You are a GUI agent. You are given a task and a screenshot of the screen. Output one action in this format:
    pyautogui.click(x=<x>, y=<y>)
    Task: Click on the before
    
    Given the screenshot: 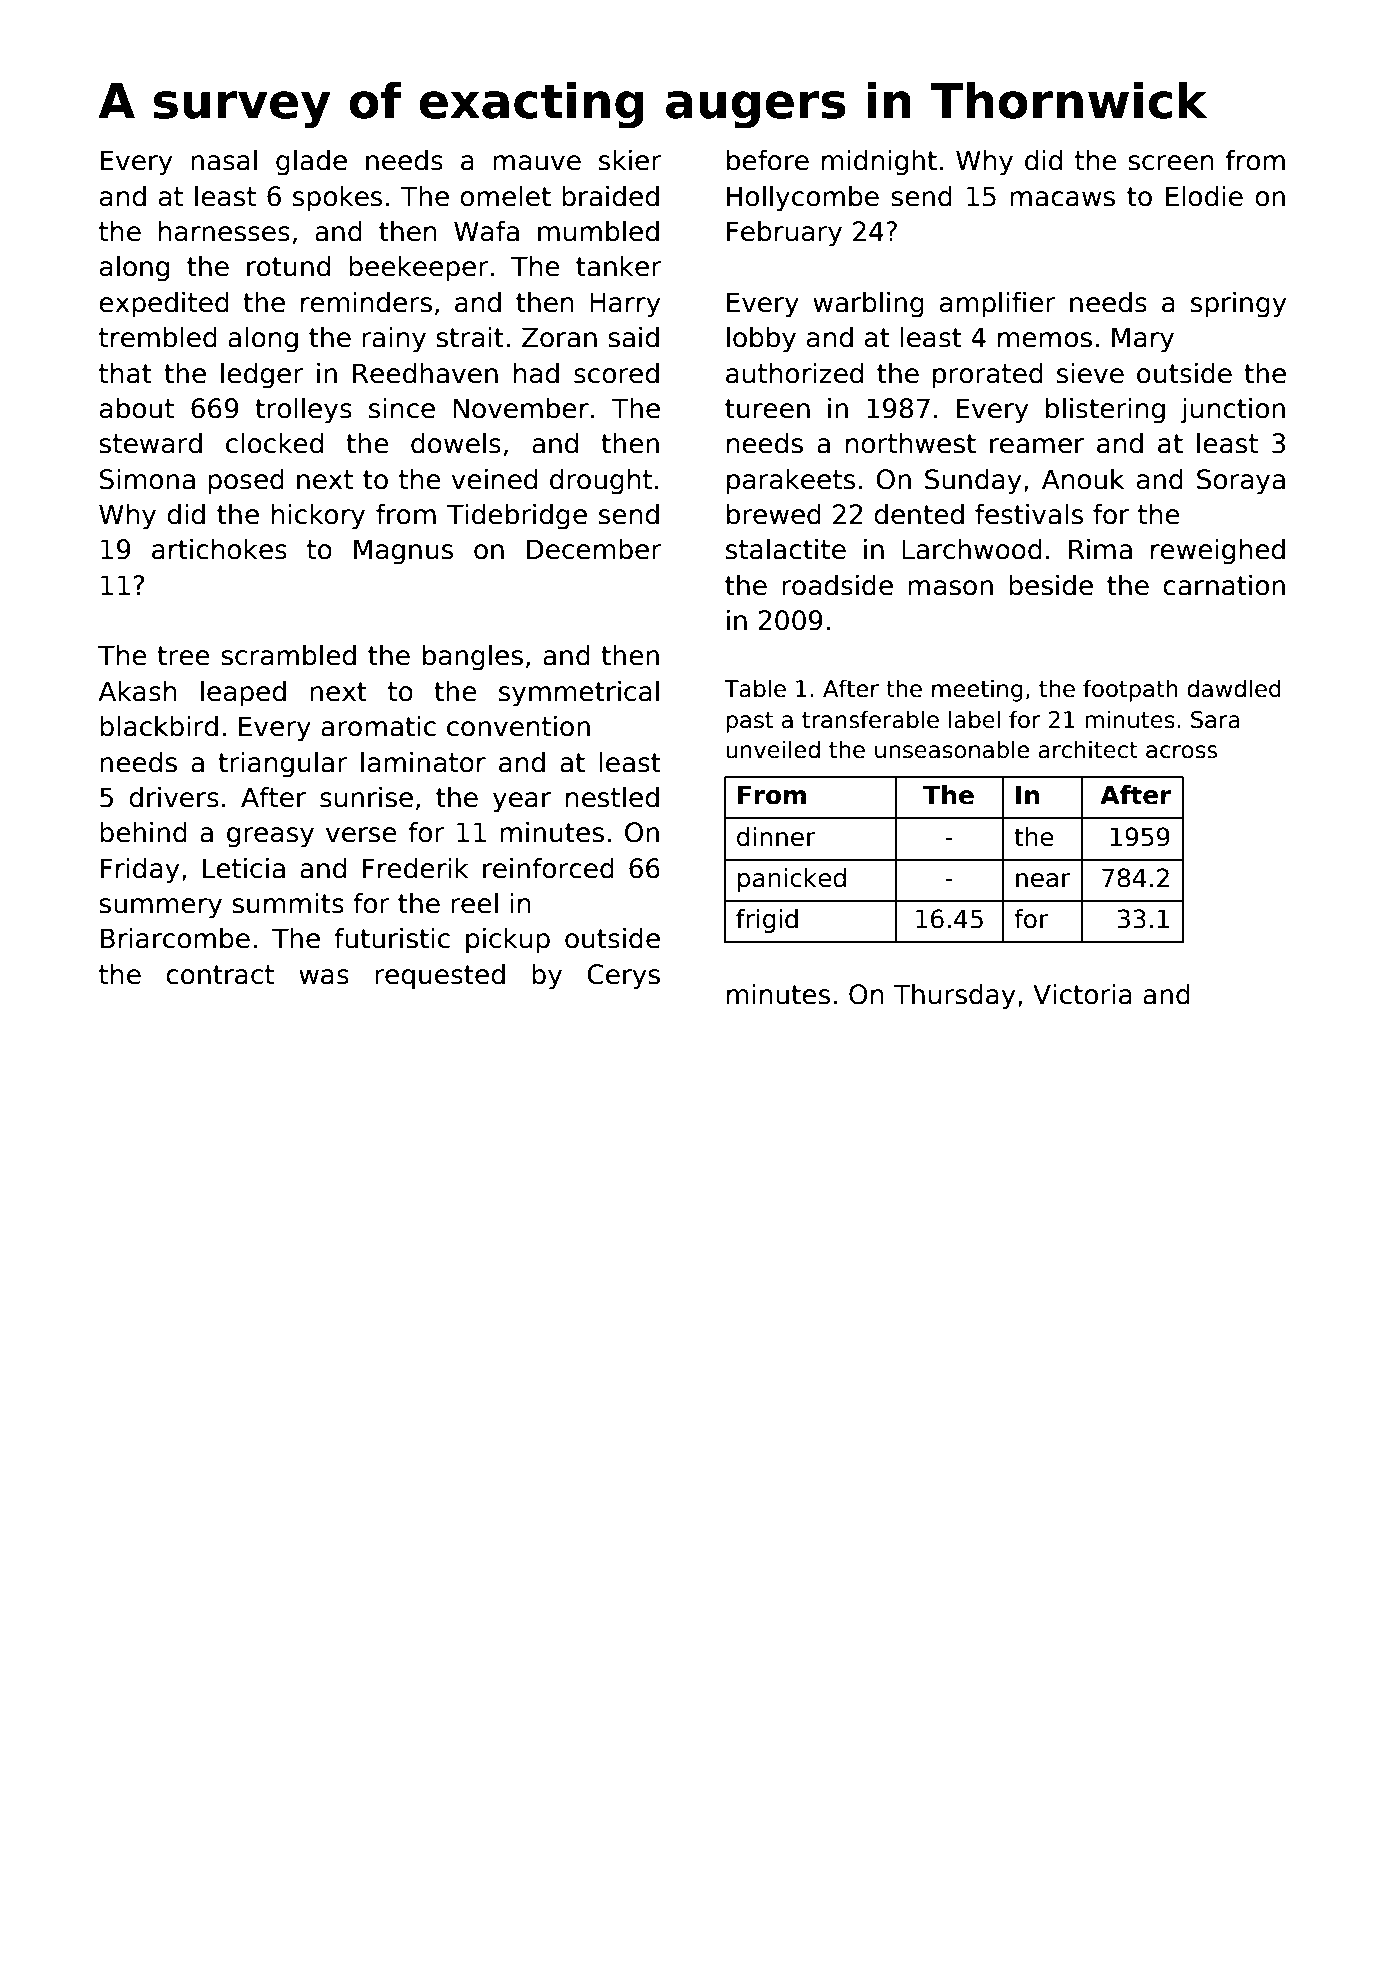 What is the action you would take?
    pyautogui.click(x=768, y=160)
